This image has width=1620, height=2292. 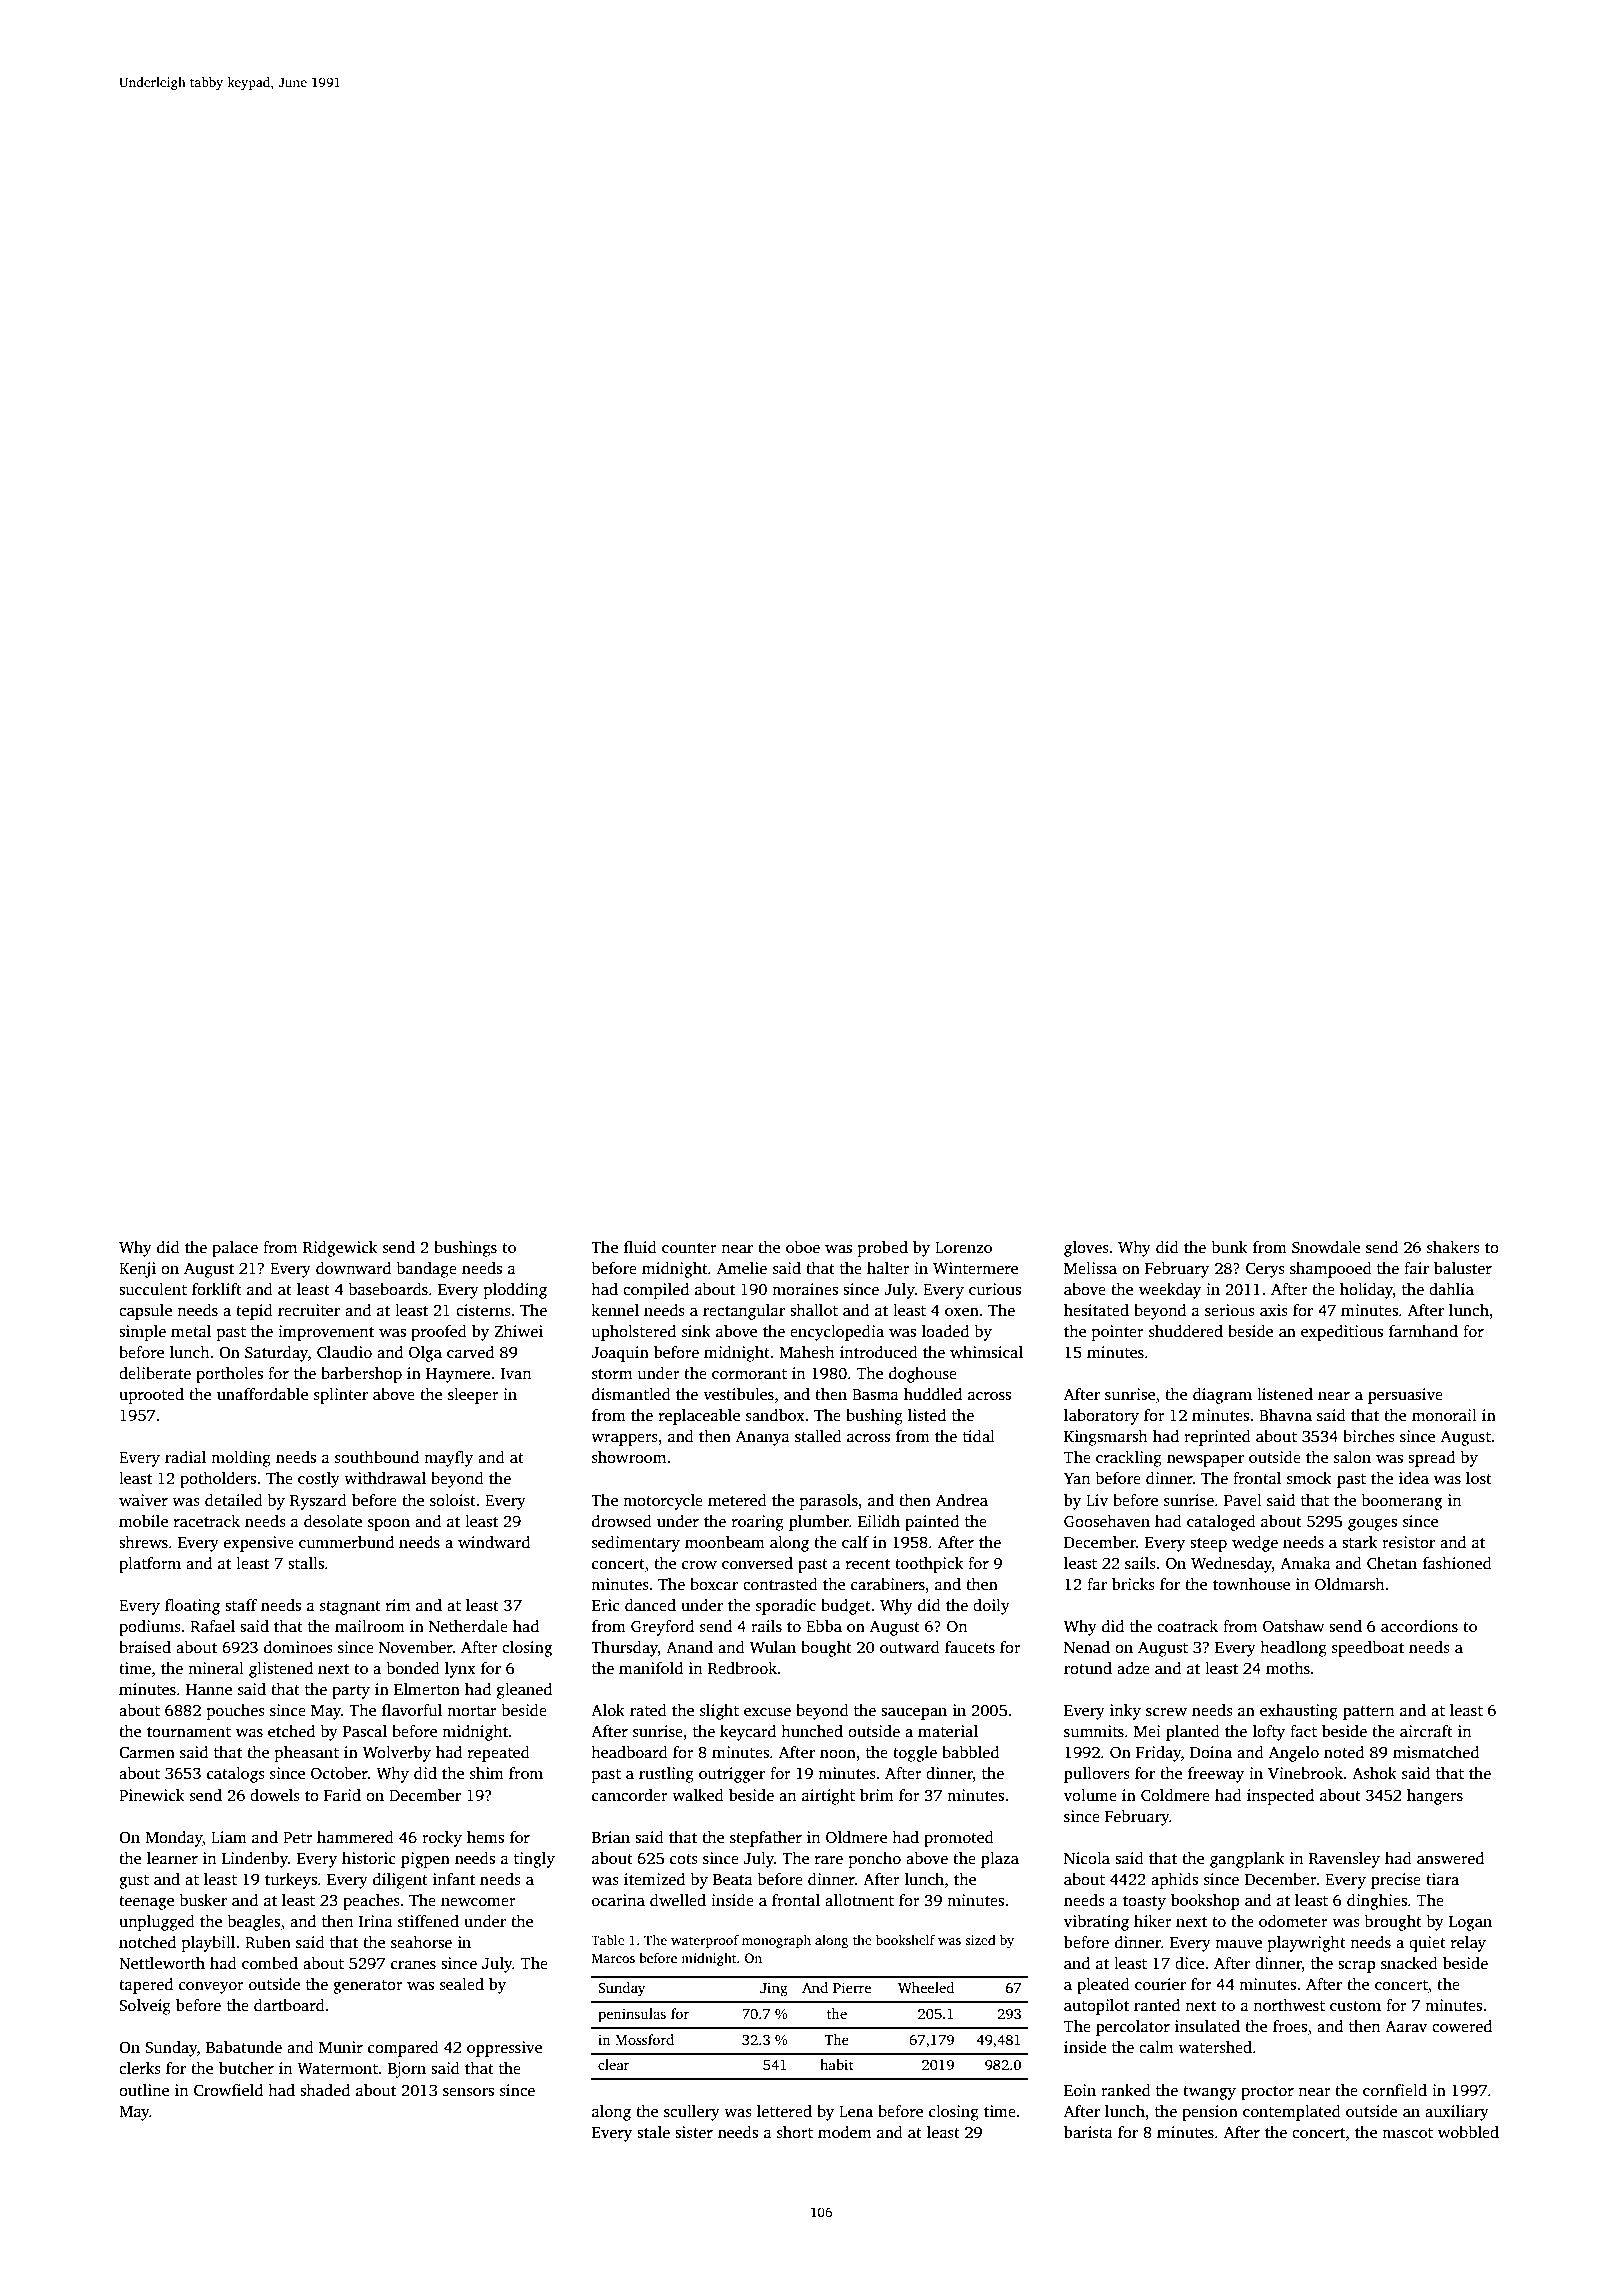 I want to click on outline, so click(x=144, y=2090).
